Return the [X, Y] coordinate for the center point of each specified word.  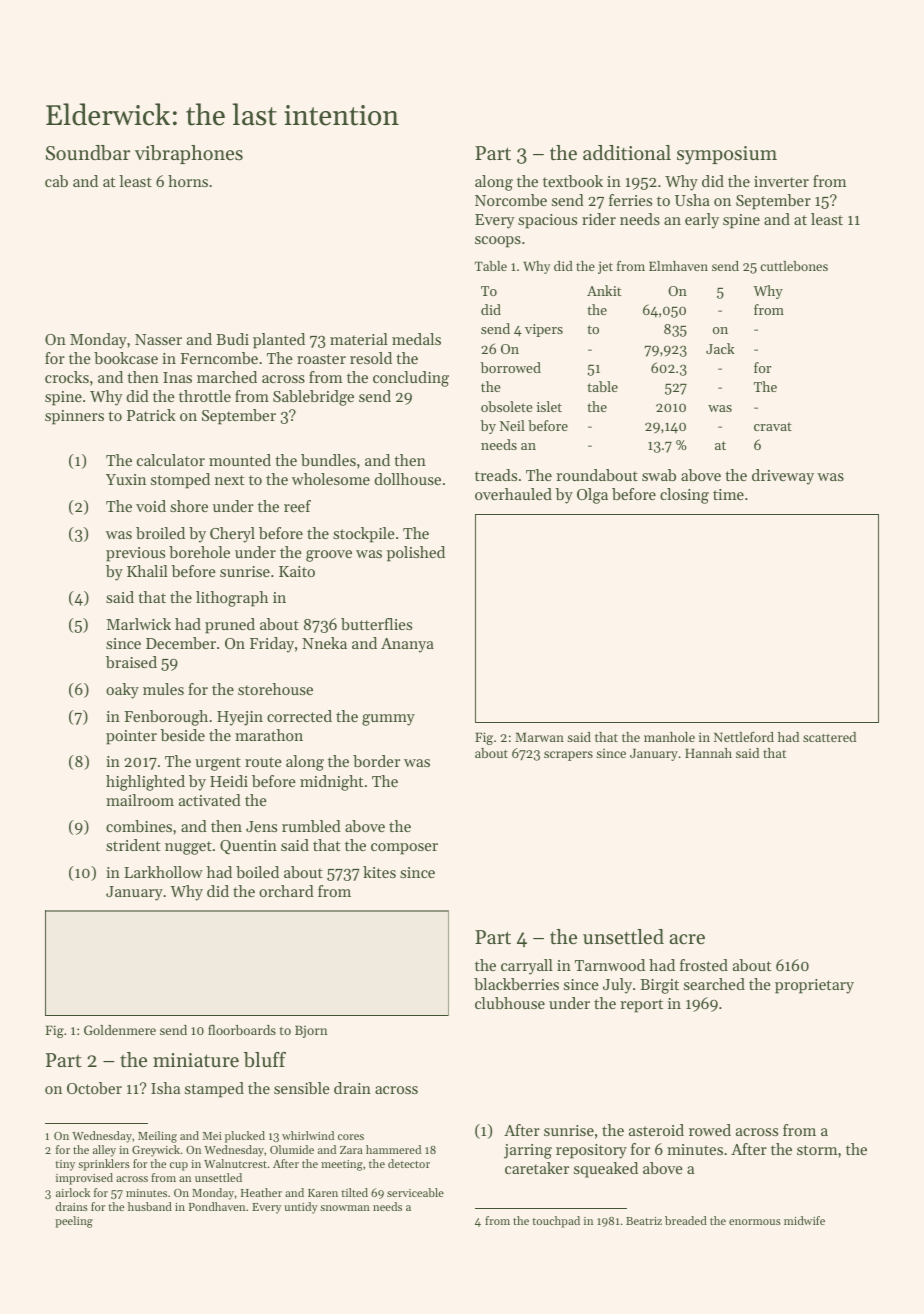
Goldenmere [120, 1030]
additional [627, 152]
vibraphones [189, 154]
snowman [345, 1208]
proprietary [814, 986]
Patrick [151, 415]
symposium [727, 155]
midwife [804, 1220]
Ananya [407, 645]
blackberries [516, 984]
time [728, 494]
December [181, 643]
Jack [720, 348]
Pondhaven [217, 1206]
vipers [544, 330]
